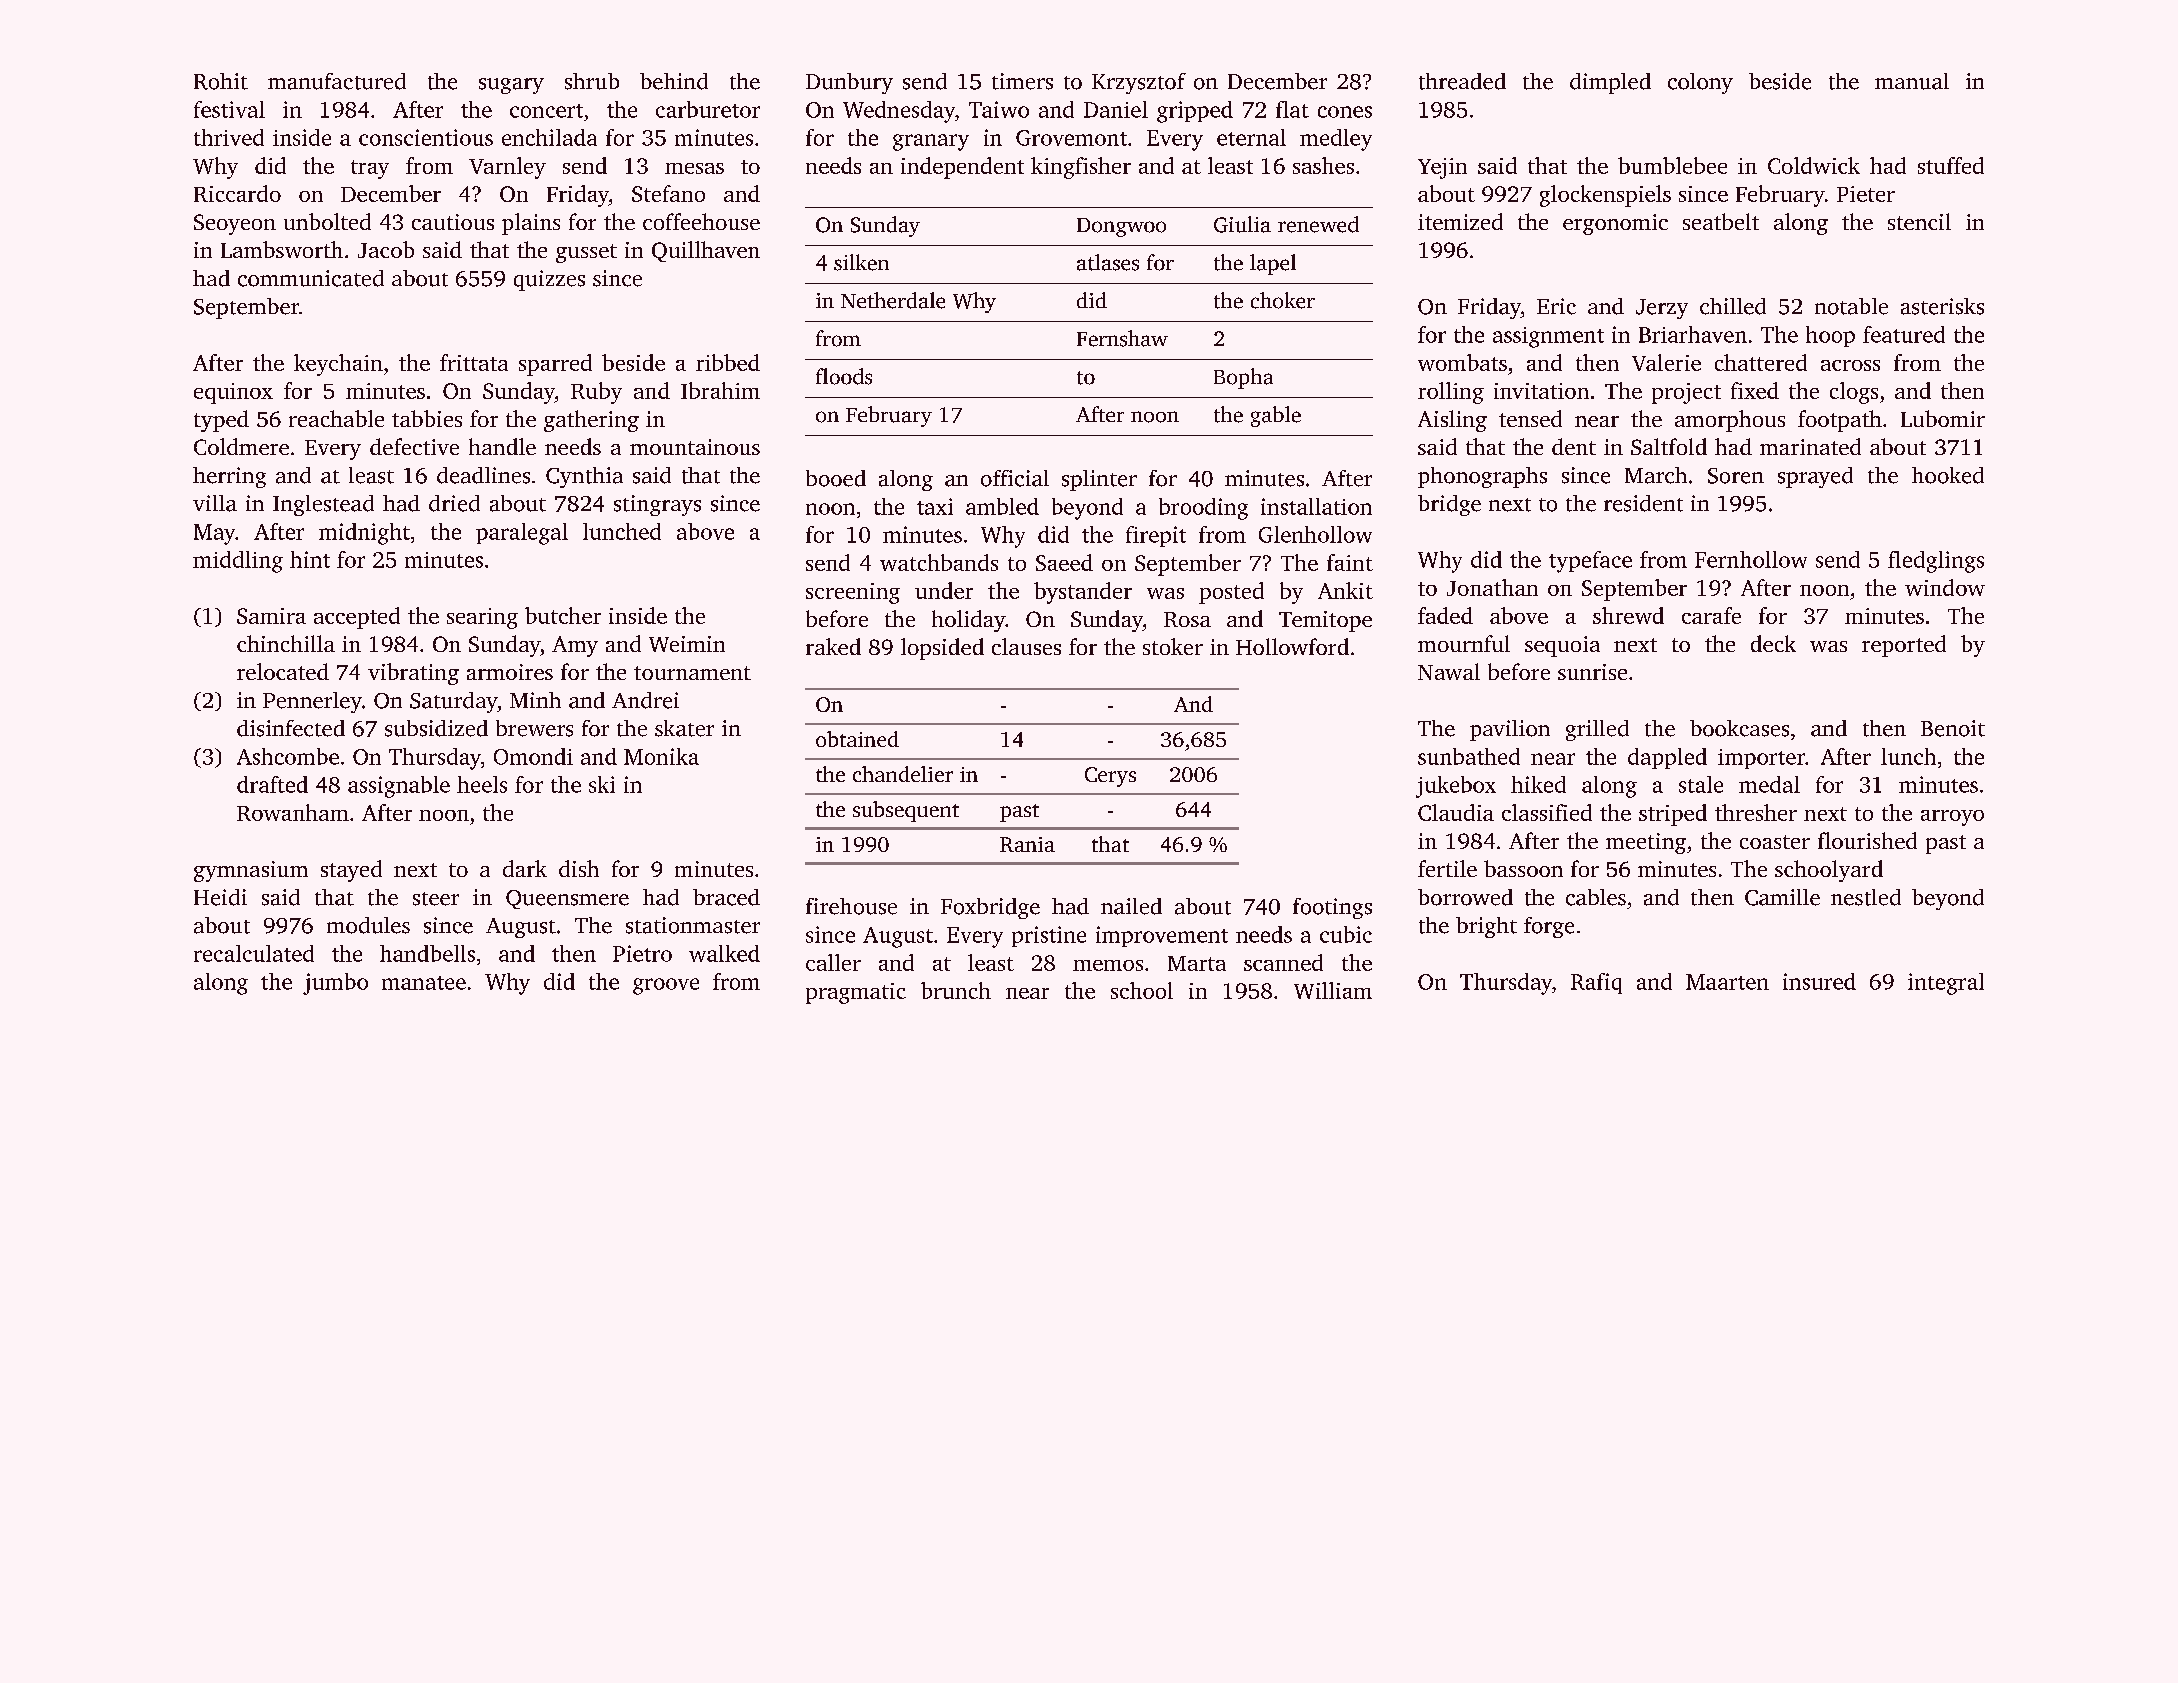 This screenshot has height=1683, width=2178. Describe the element at coordinates (1592, 672) in the screenshot. I see `sunrise` at that location.
